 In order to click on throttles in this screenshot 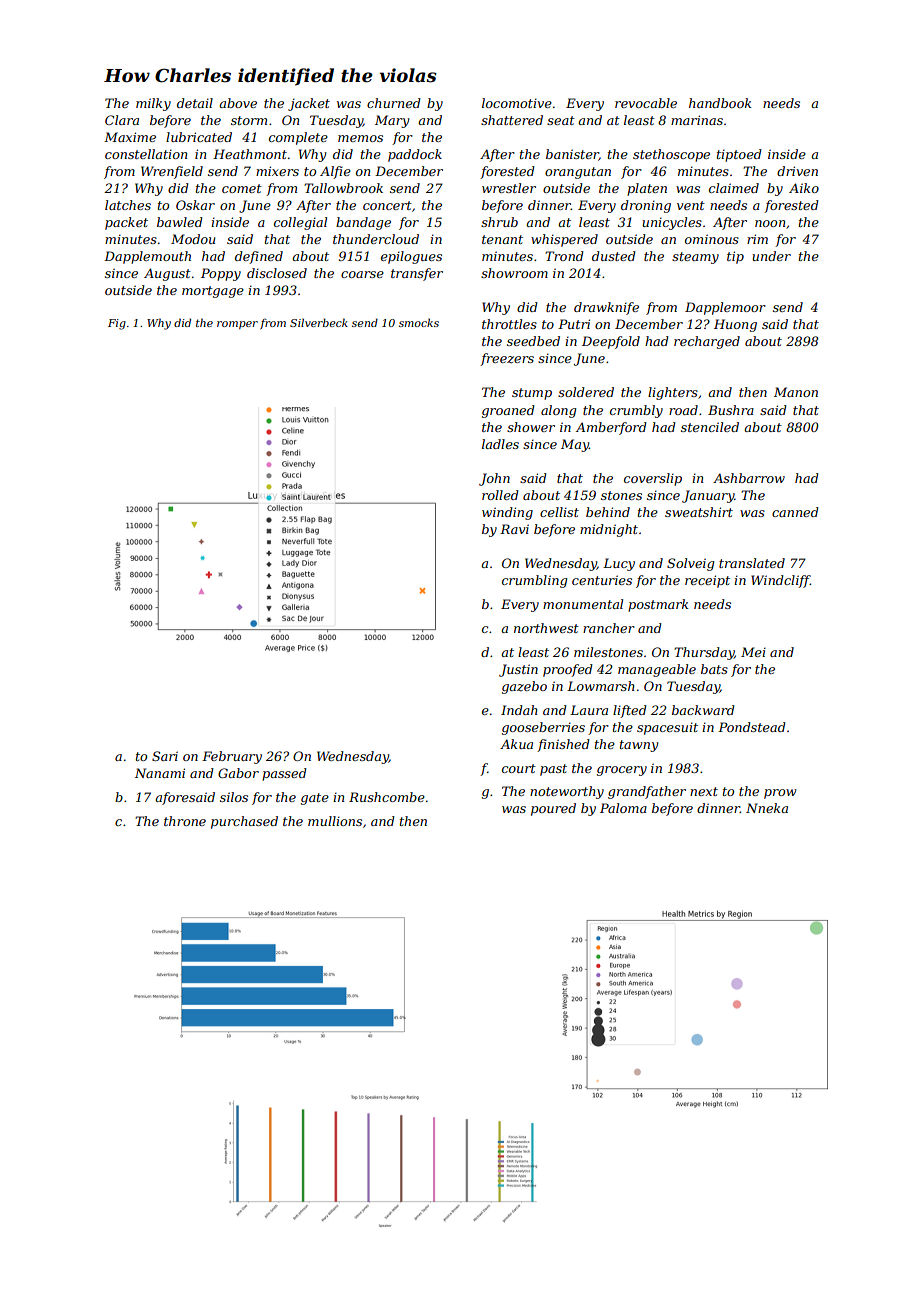, I will do `click(509, 324)`.
